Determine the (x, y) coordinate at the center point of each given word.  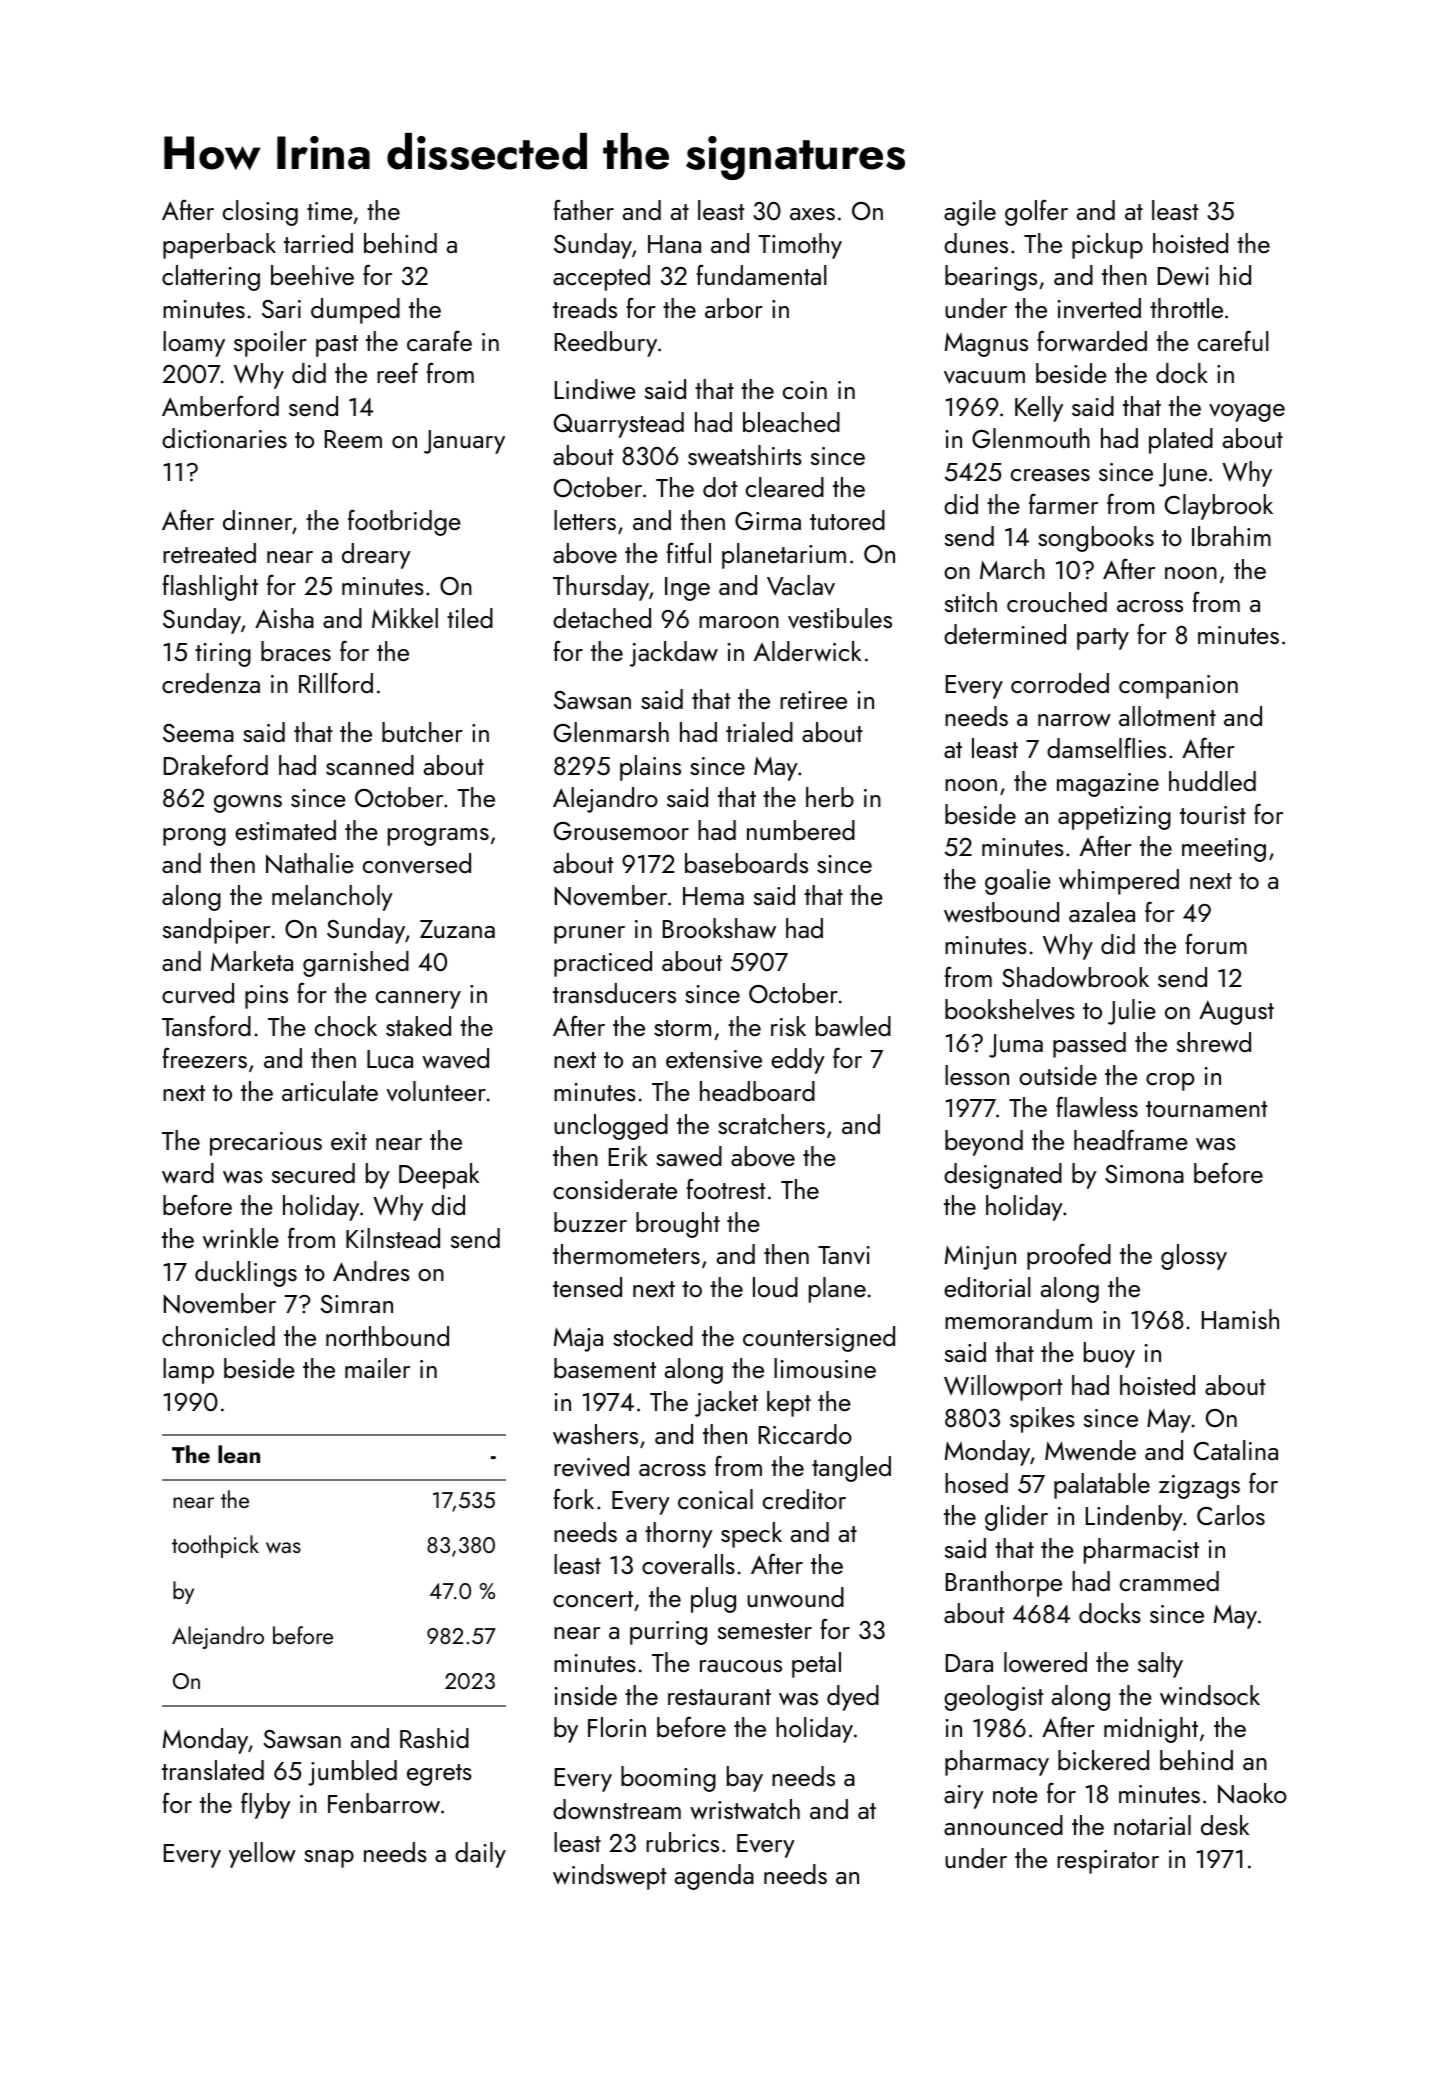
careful (1233, 340)
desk (1225, 1825)
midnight (1151, 1730)
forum (1216, 943)
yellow (262, 1855)
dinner (257, 520)
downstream (617, 1809)
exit (349, 1141)
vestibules (840, 618)
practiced (603, 964)
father (584, 209)
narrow (1074, 720)
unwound (795, 1597)
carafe (439, 340)
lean (239, 1454)
